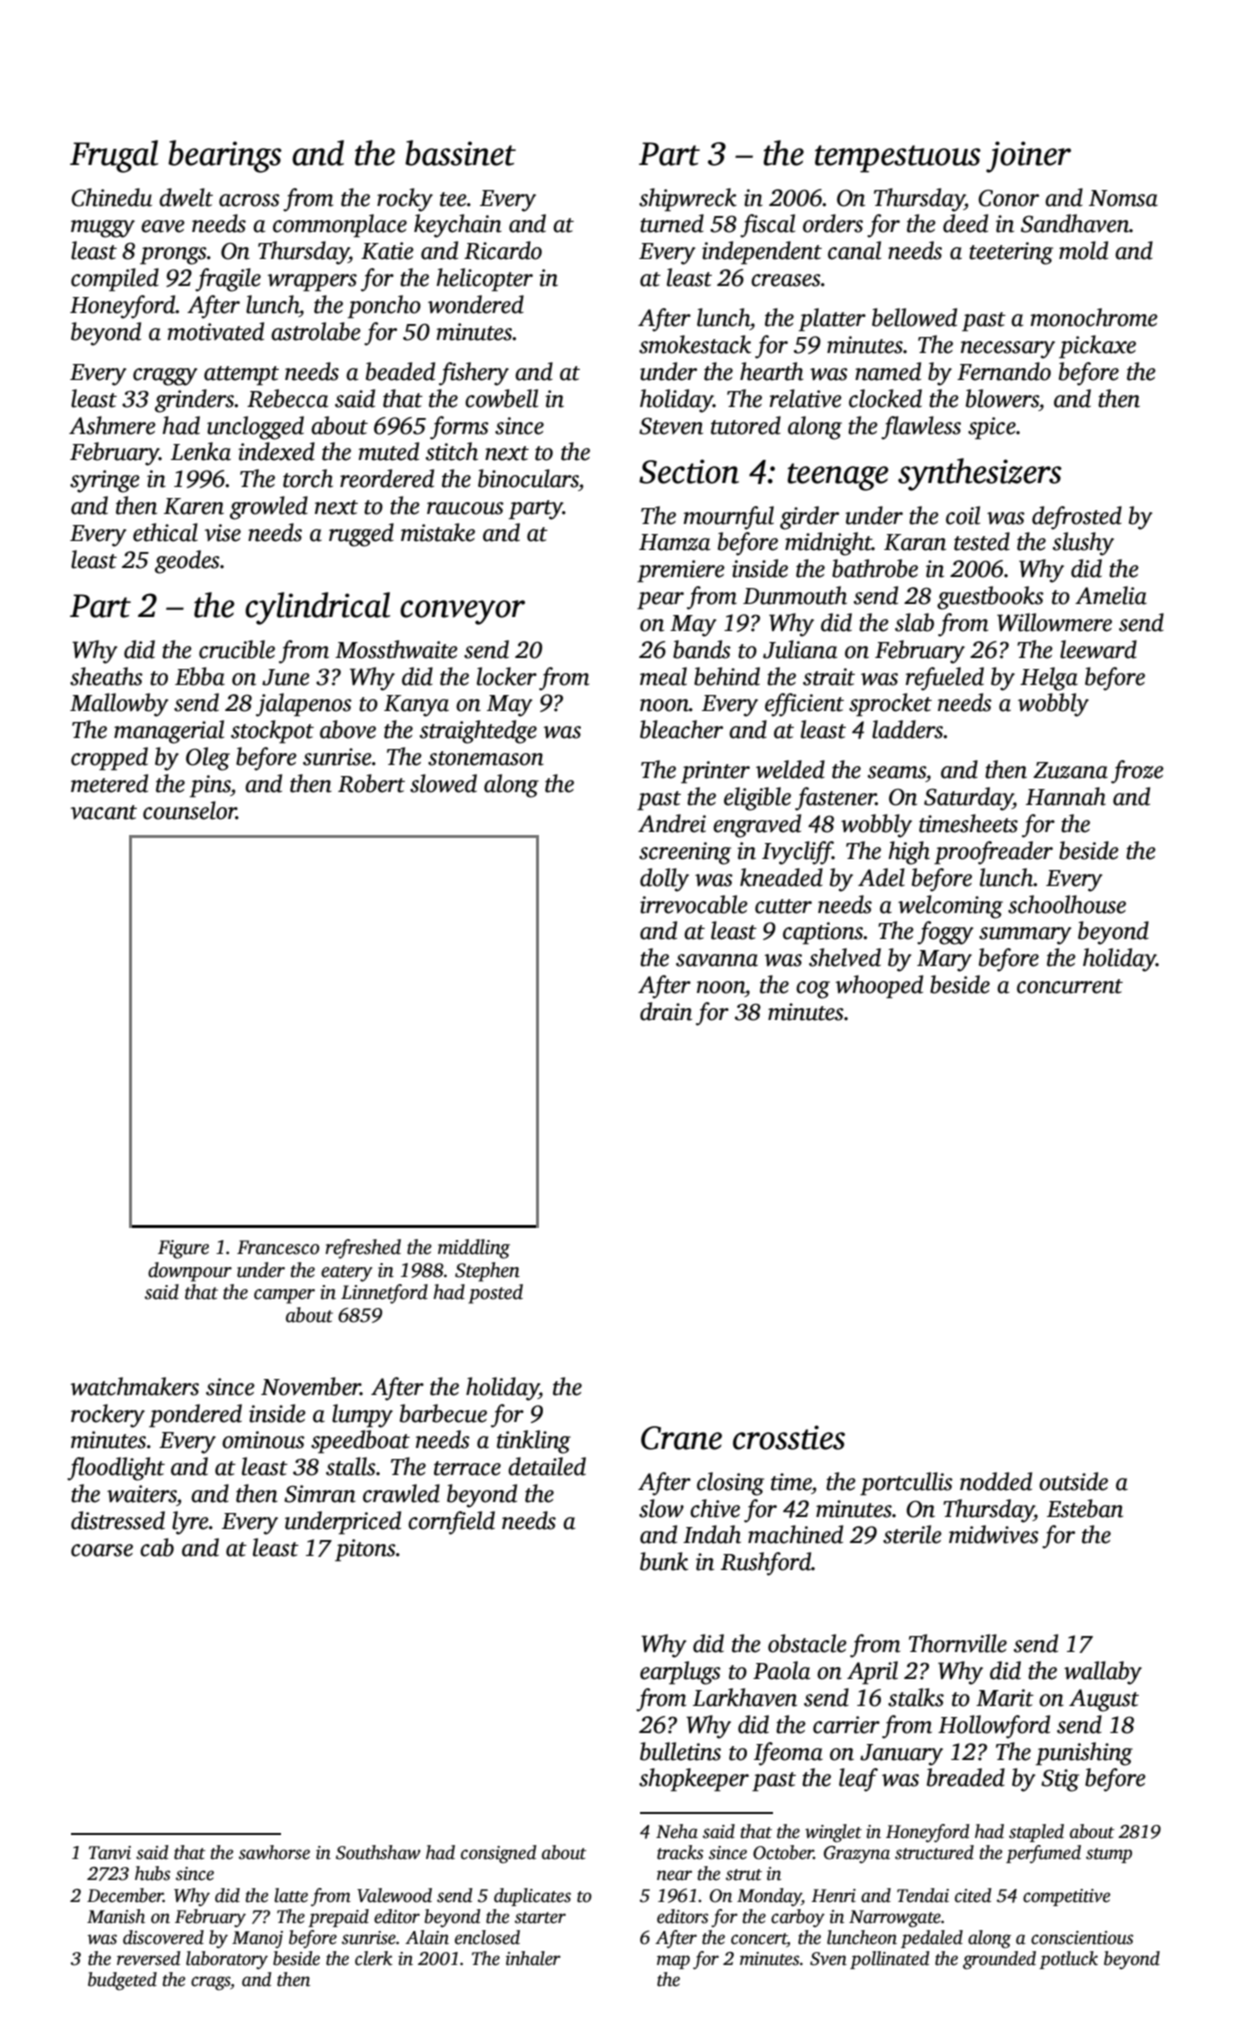 The image size is (1237, 2037). I want to click on Southshaw, so click(378, 1852).
